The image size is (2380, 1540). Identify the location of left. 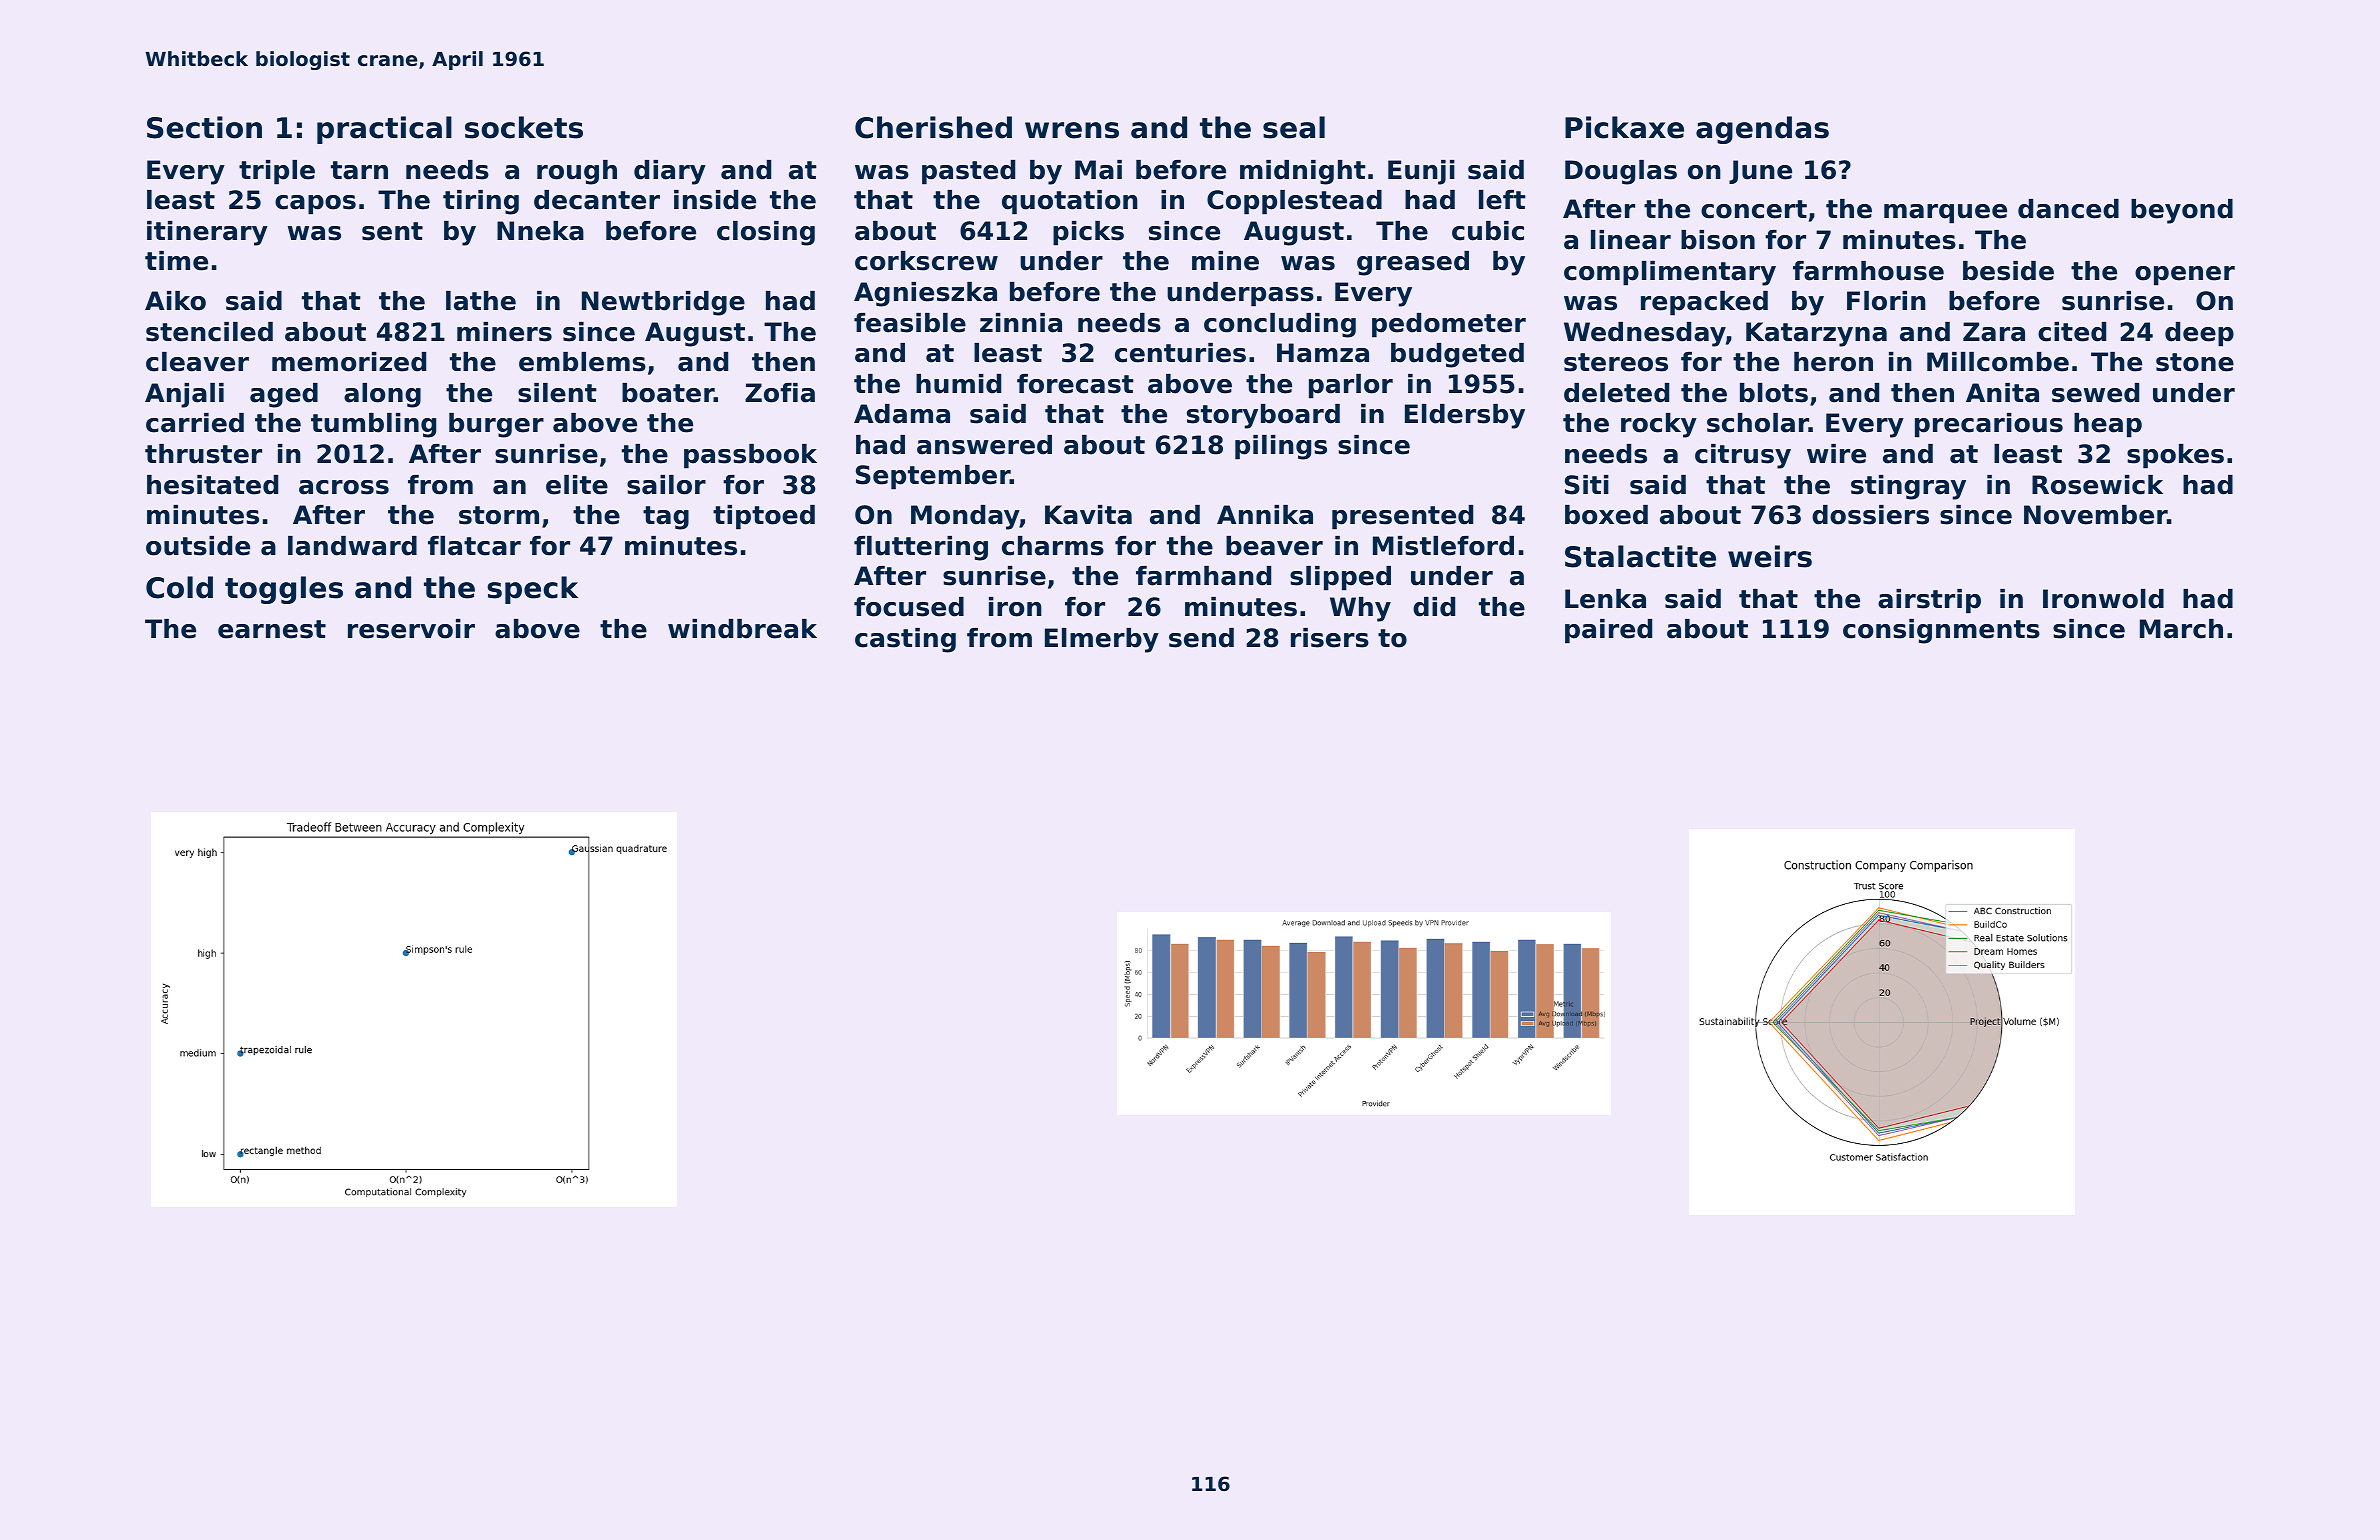
(1502, 200).
